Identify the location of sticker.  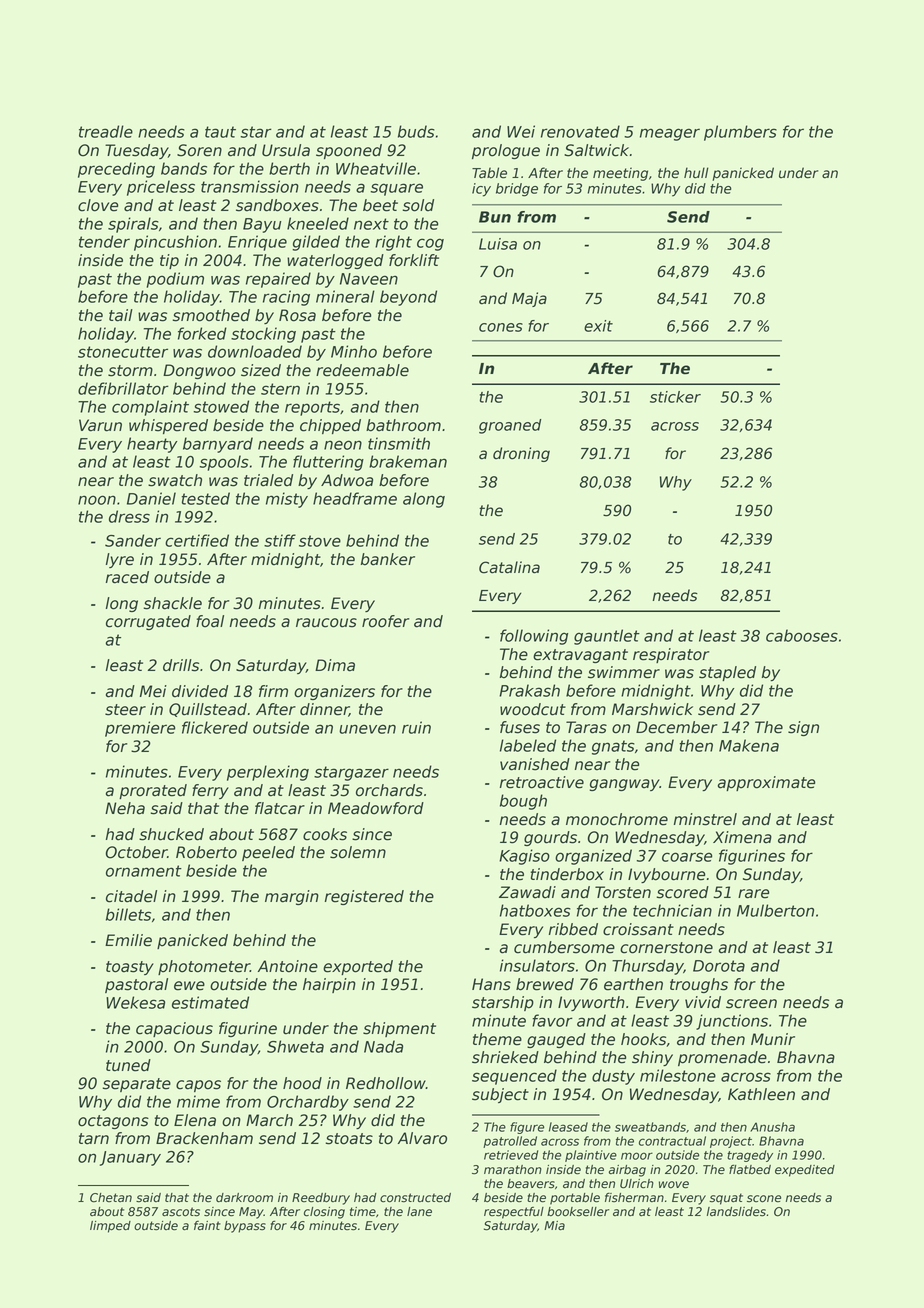
(675, 397).
